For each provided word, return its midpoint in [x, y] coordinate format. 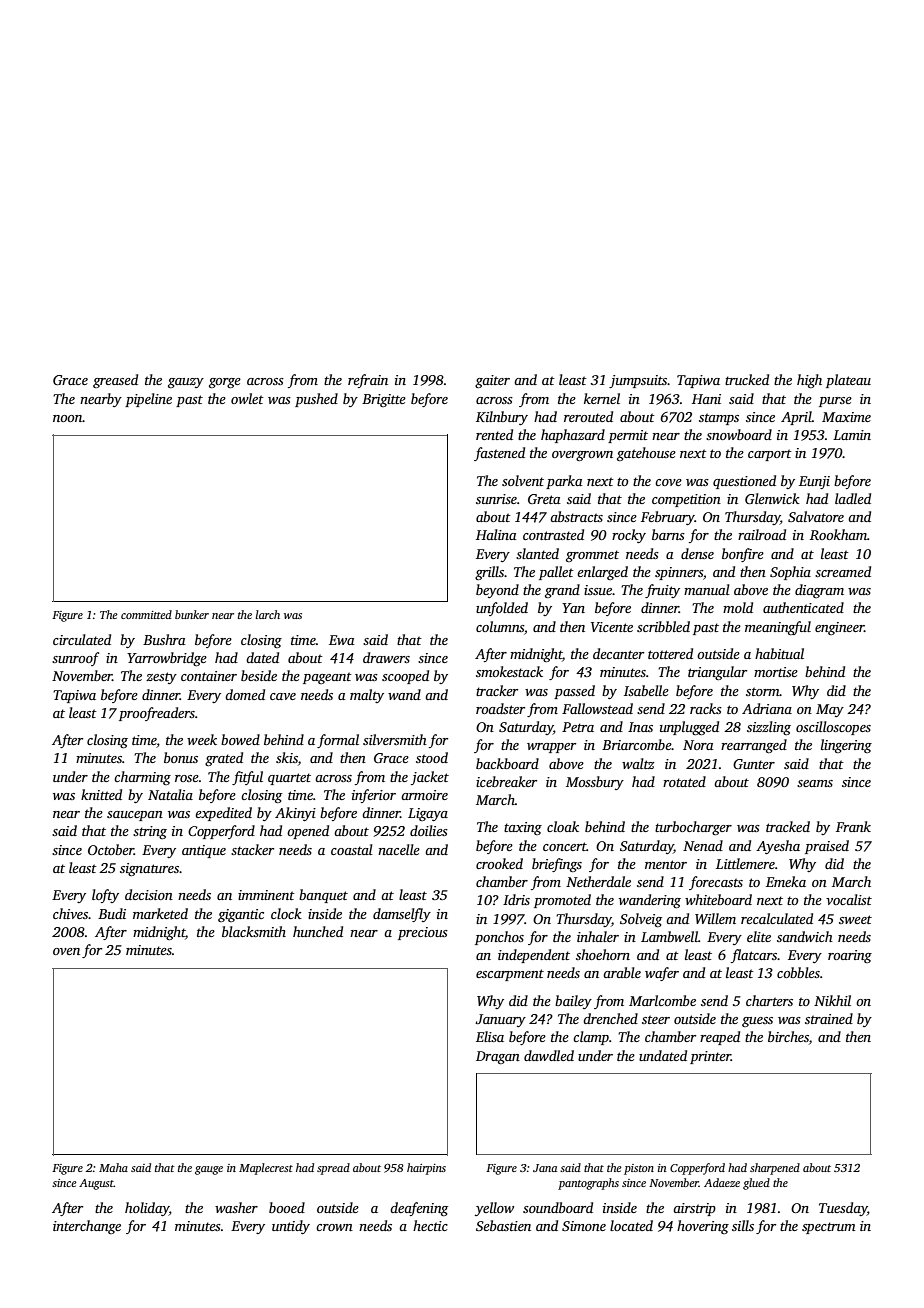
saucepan [135, 816]
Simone [584, 1226]
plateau [848, 381]
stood [432, 757]
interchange [87, 1227]
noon [68, 418]
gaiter [492, 381]
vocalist [849, 899]
